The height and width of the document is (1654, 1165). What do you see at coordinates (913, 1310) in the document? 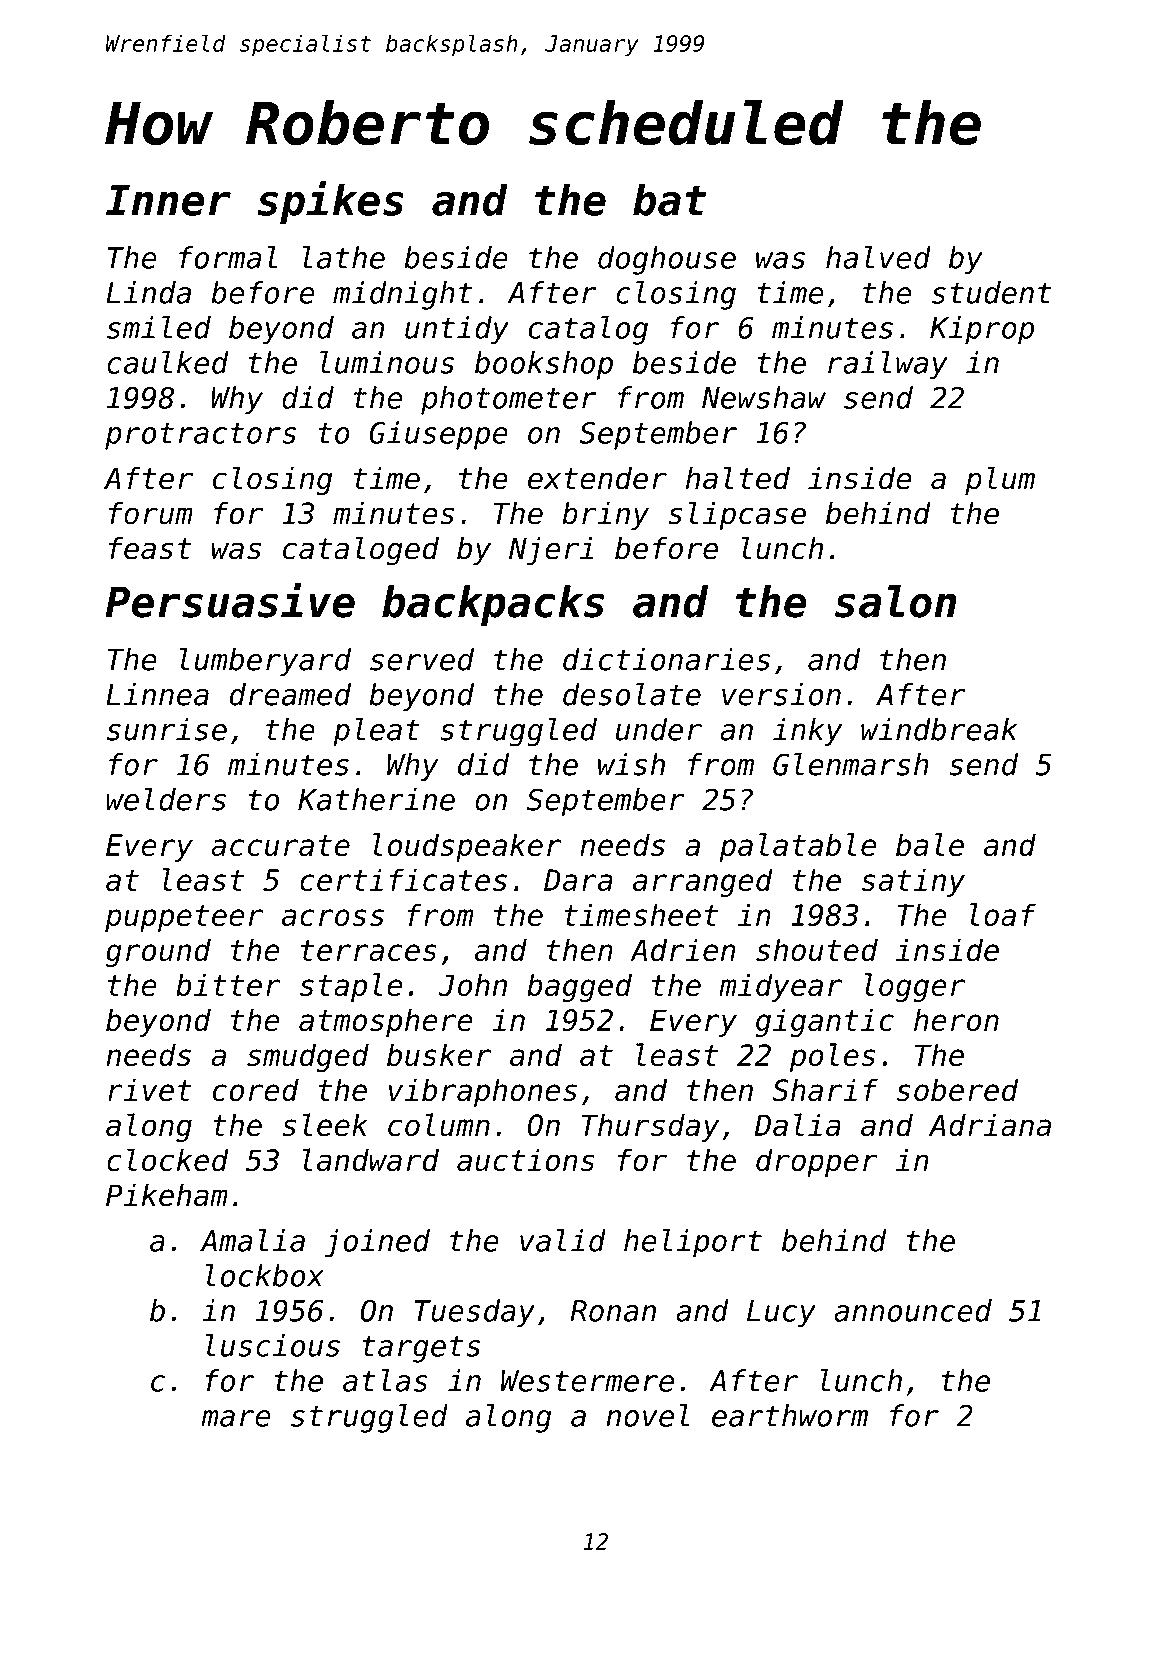
I see `announced` at bounding box center [913, 1310].
